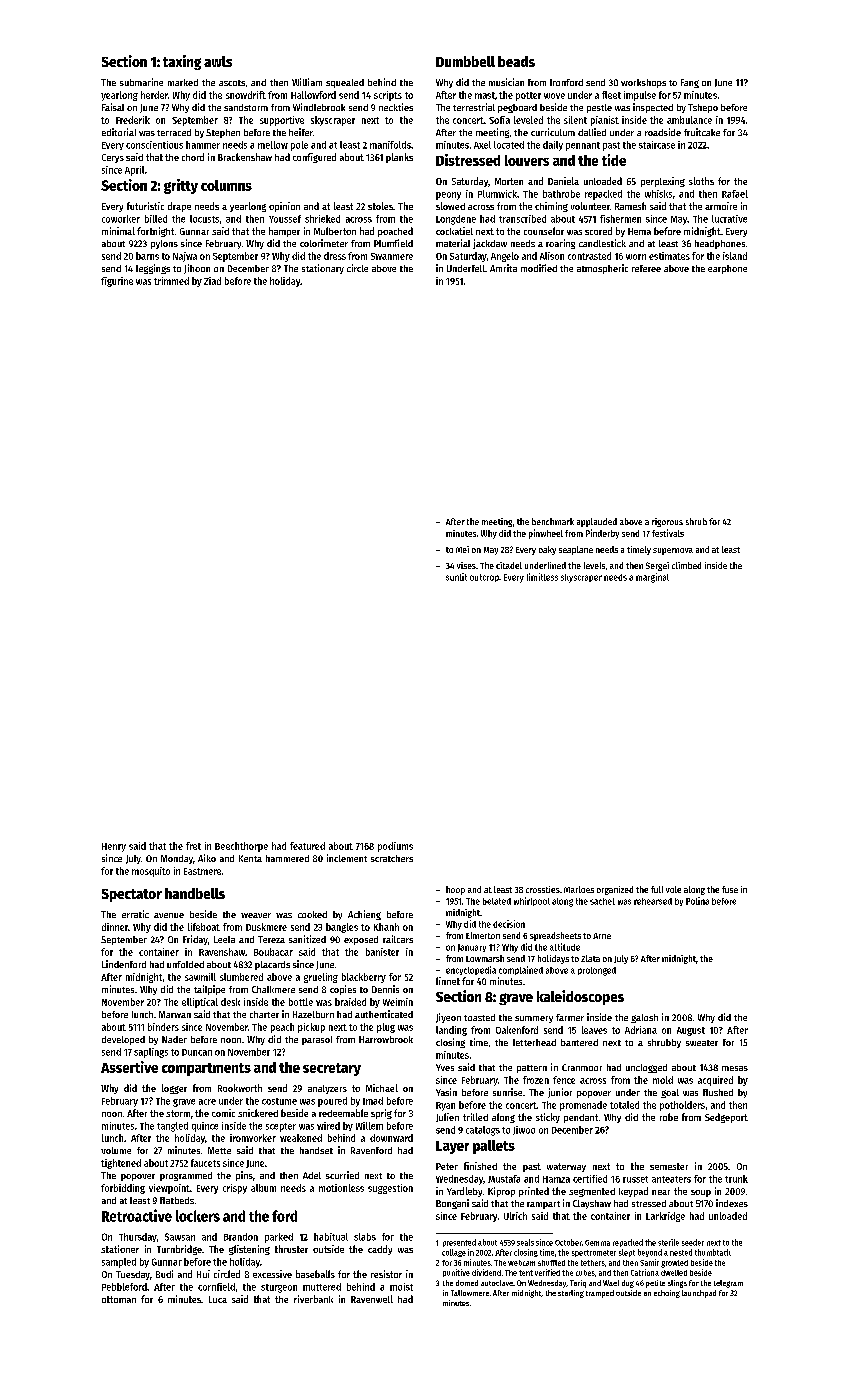 The height and width of the screenshot is (1400, 849). What do you see at coordinates (735, 256) in the screenshot?
I see `island` at bounding box center [735, 256].
